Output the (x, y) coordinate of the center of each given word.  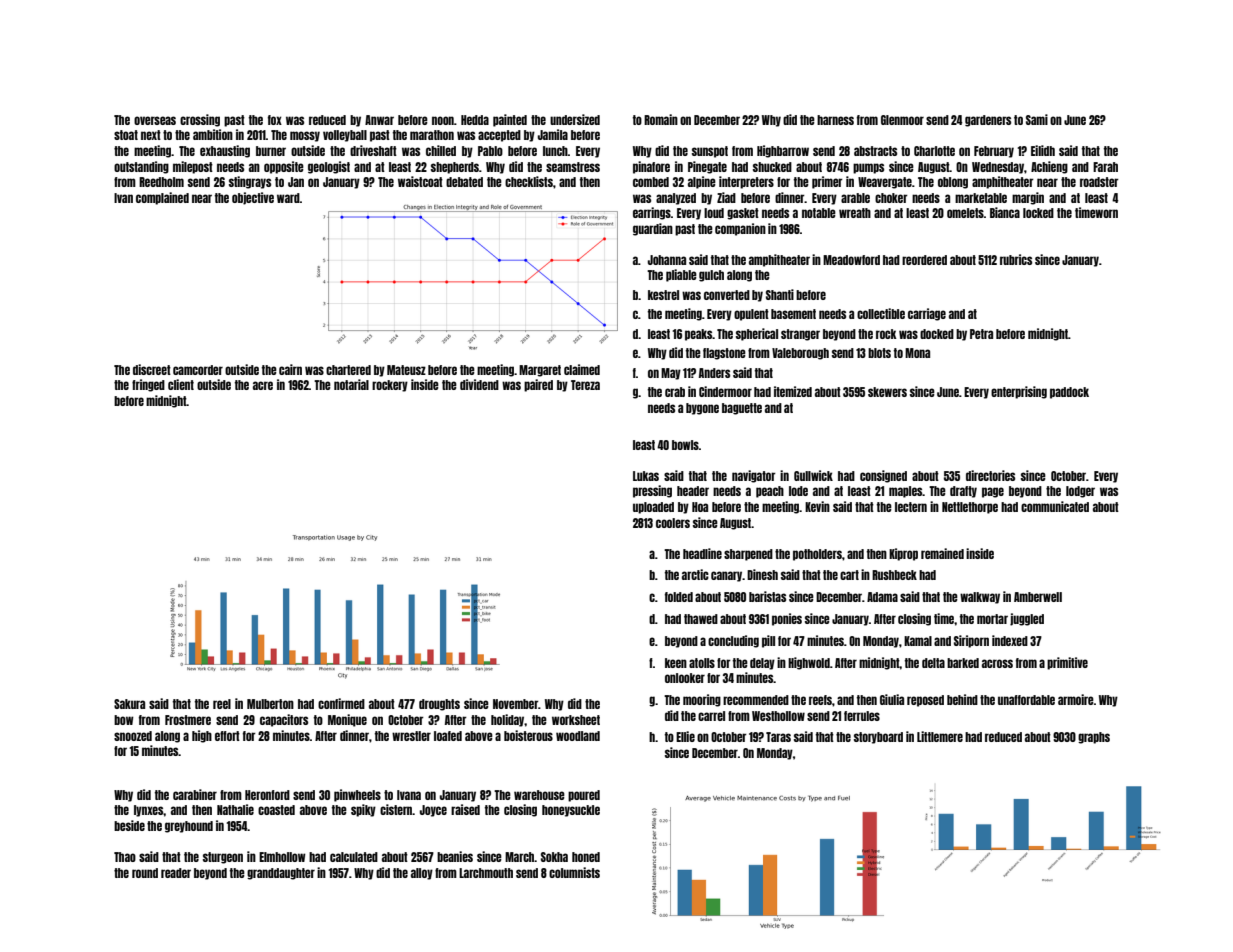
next (151, 135)
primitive (1067, 663)
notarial (351, 384)
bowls (685, 445)
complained (162, 198)
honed (586, 857)
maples (906, 492)
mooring (702, 700)
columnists (574, 872)
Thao (125, 857)
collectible (881, 313)
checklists (529, 181)
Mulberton (270, 704)
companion (740, 229)
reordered (924, 260)
